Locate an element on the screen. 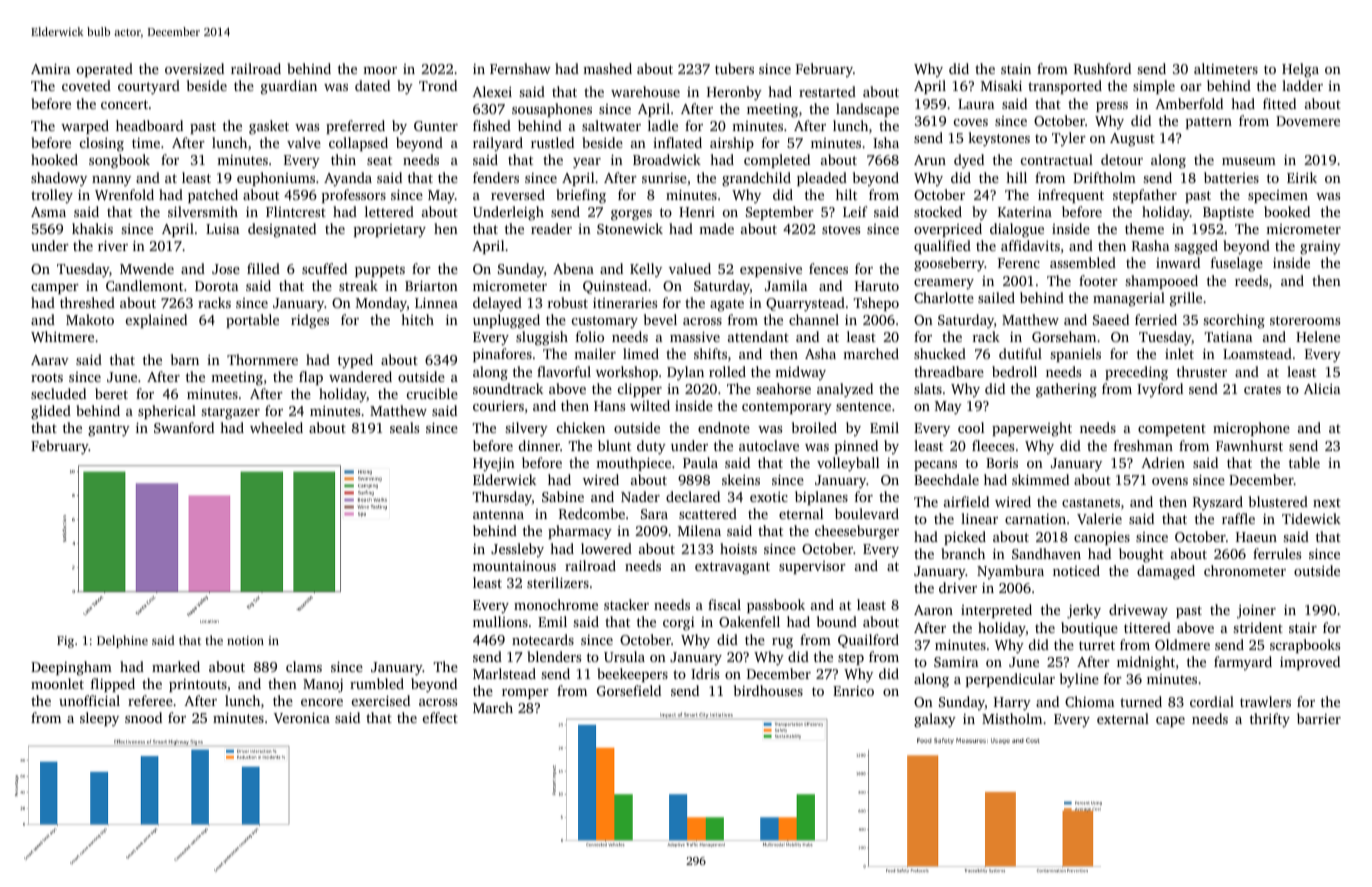  grandchild is located at coordinates (756, 179).
